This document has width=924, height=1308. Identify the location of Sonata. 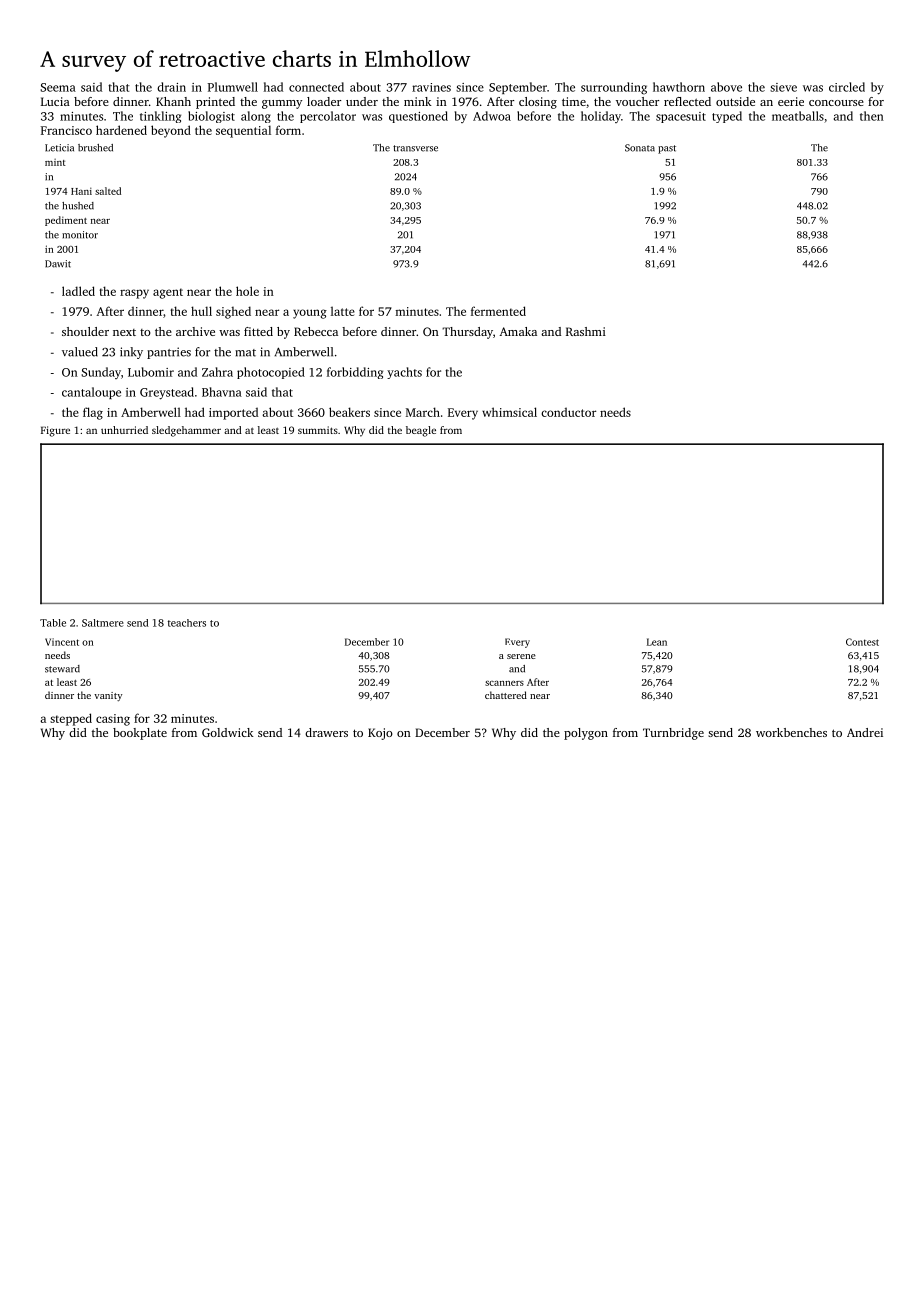
(640, 148).
